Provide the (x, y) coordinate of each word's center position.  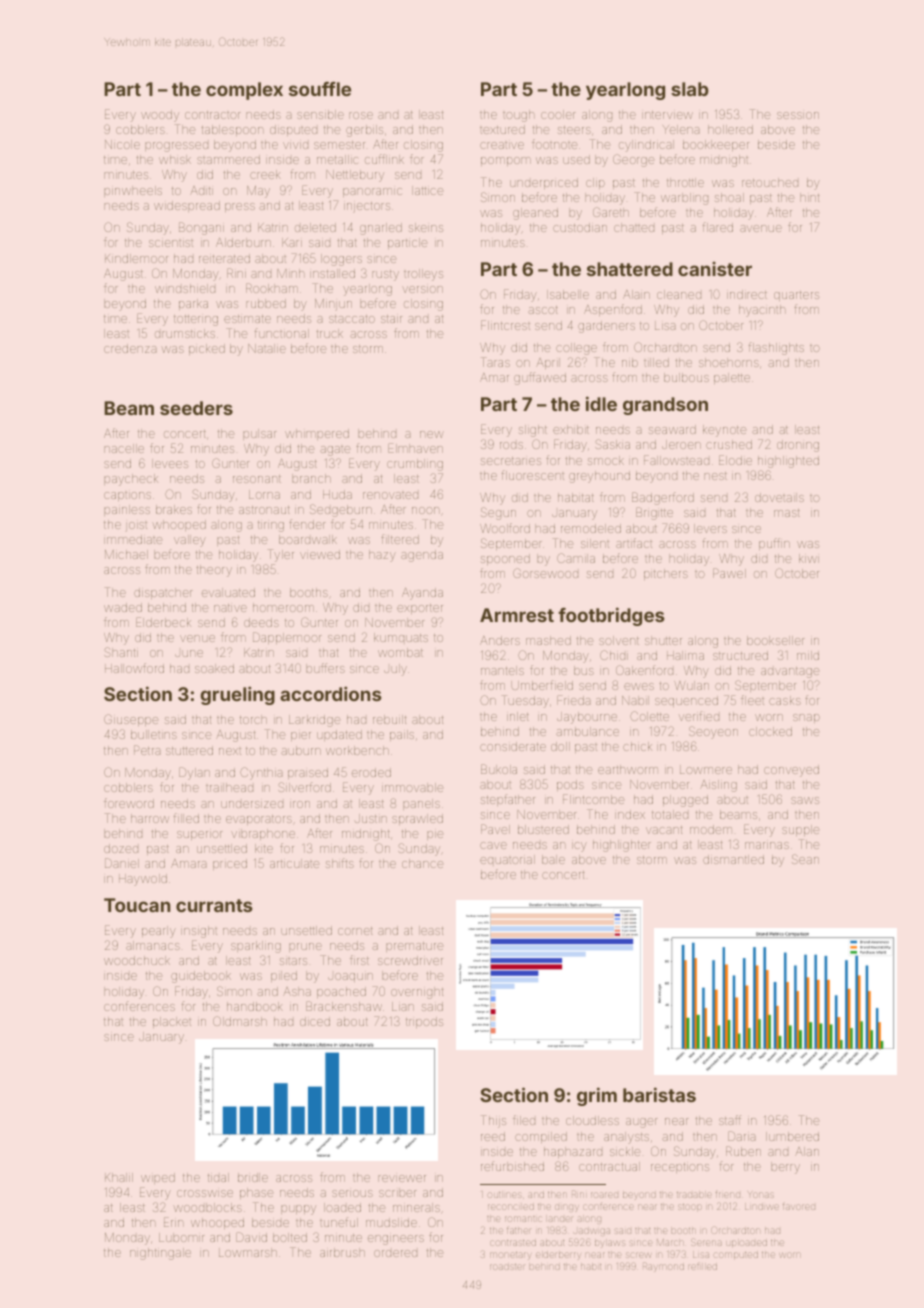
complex (244, 91)
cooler (558, 114)
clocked (770, 731)
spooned (505, 559)
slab (690, 89)
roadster (507, 1267)
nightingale (160, 1254)
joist (136, 526)
